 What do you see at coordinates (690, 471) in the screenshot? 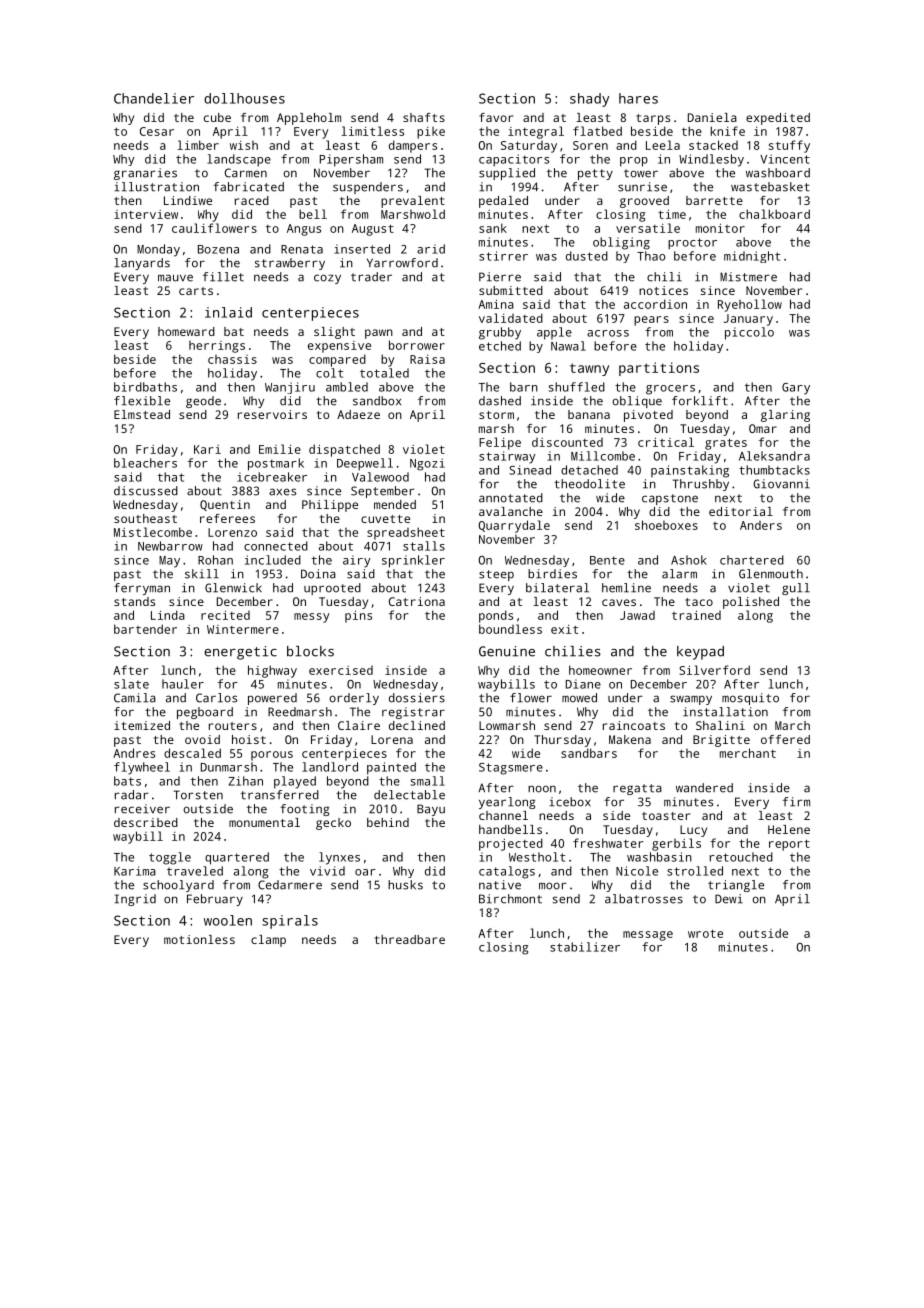
I see `painstaking` at bounding box center [690, 471].
